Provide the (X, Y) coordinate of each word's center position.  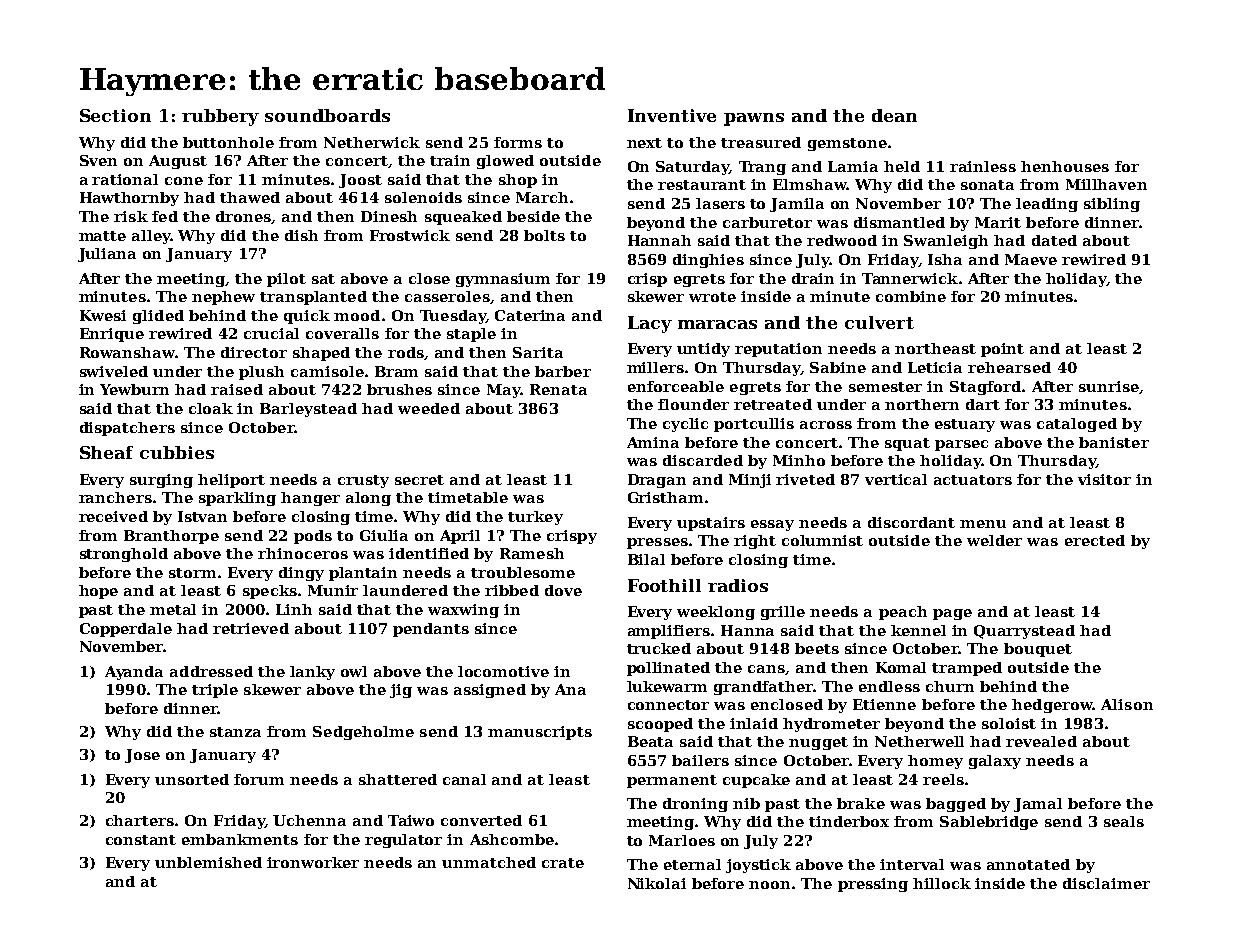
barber (563, 371)
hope (98, 592)
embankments (240, 839)
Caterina (530, 315)
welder (994, 540)
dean (894, 115)
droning (695, 805)
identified (429, 553)
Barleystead (308, 410)
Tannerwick (910, 278)
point (1002, 350)
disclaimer (1106, 883)
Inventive (672, 115)
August (178, 162)
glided (158, 317)
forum (259, 779)
